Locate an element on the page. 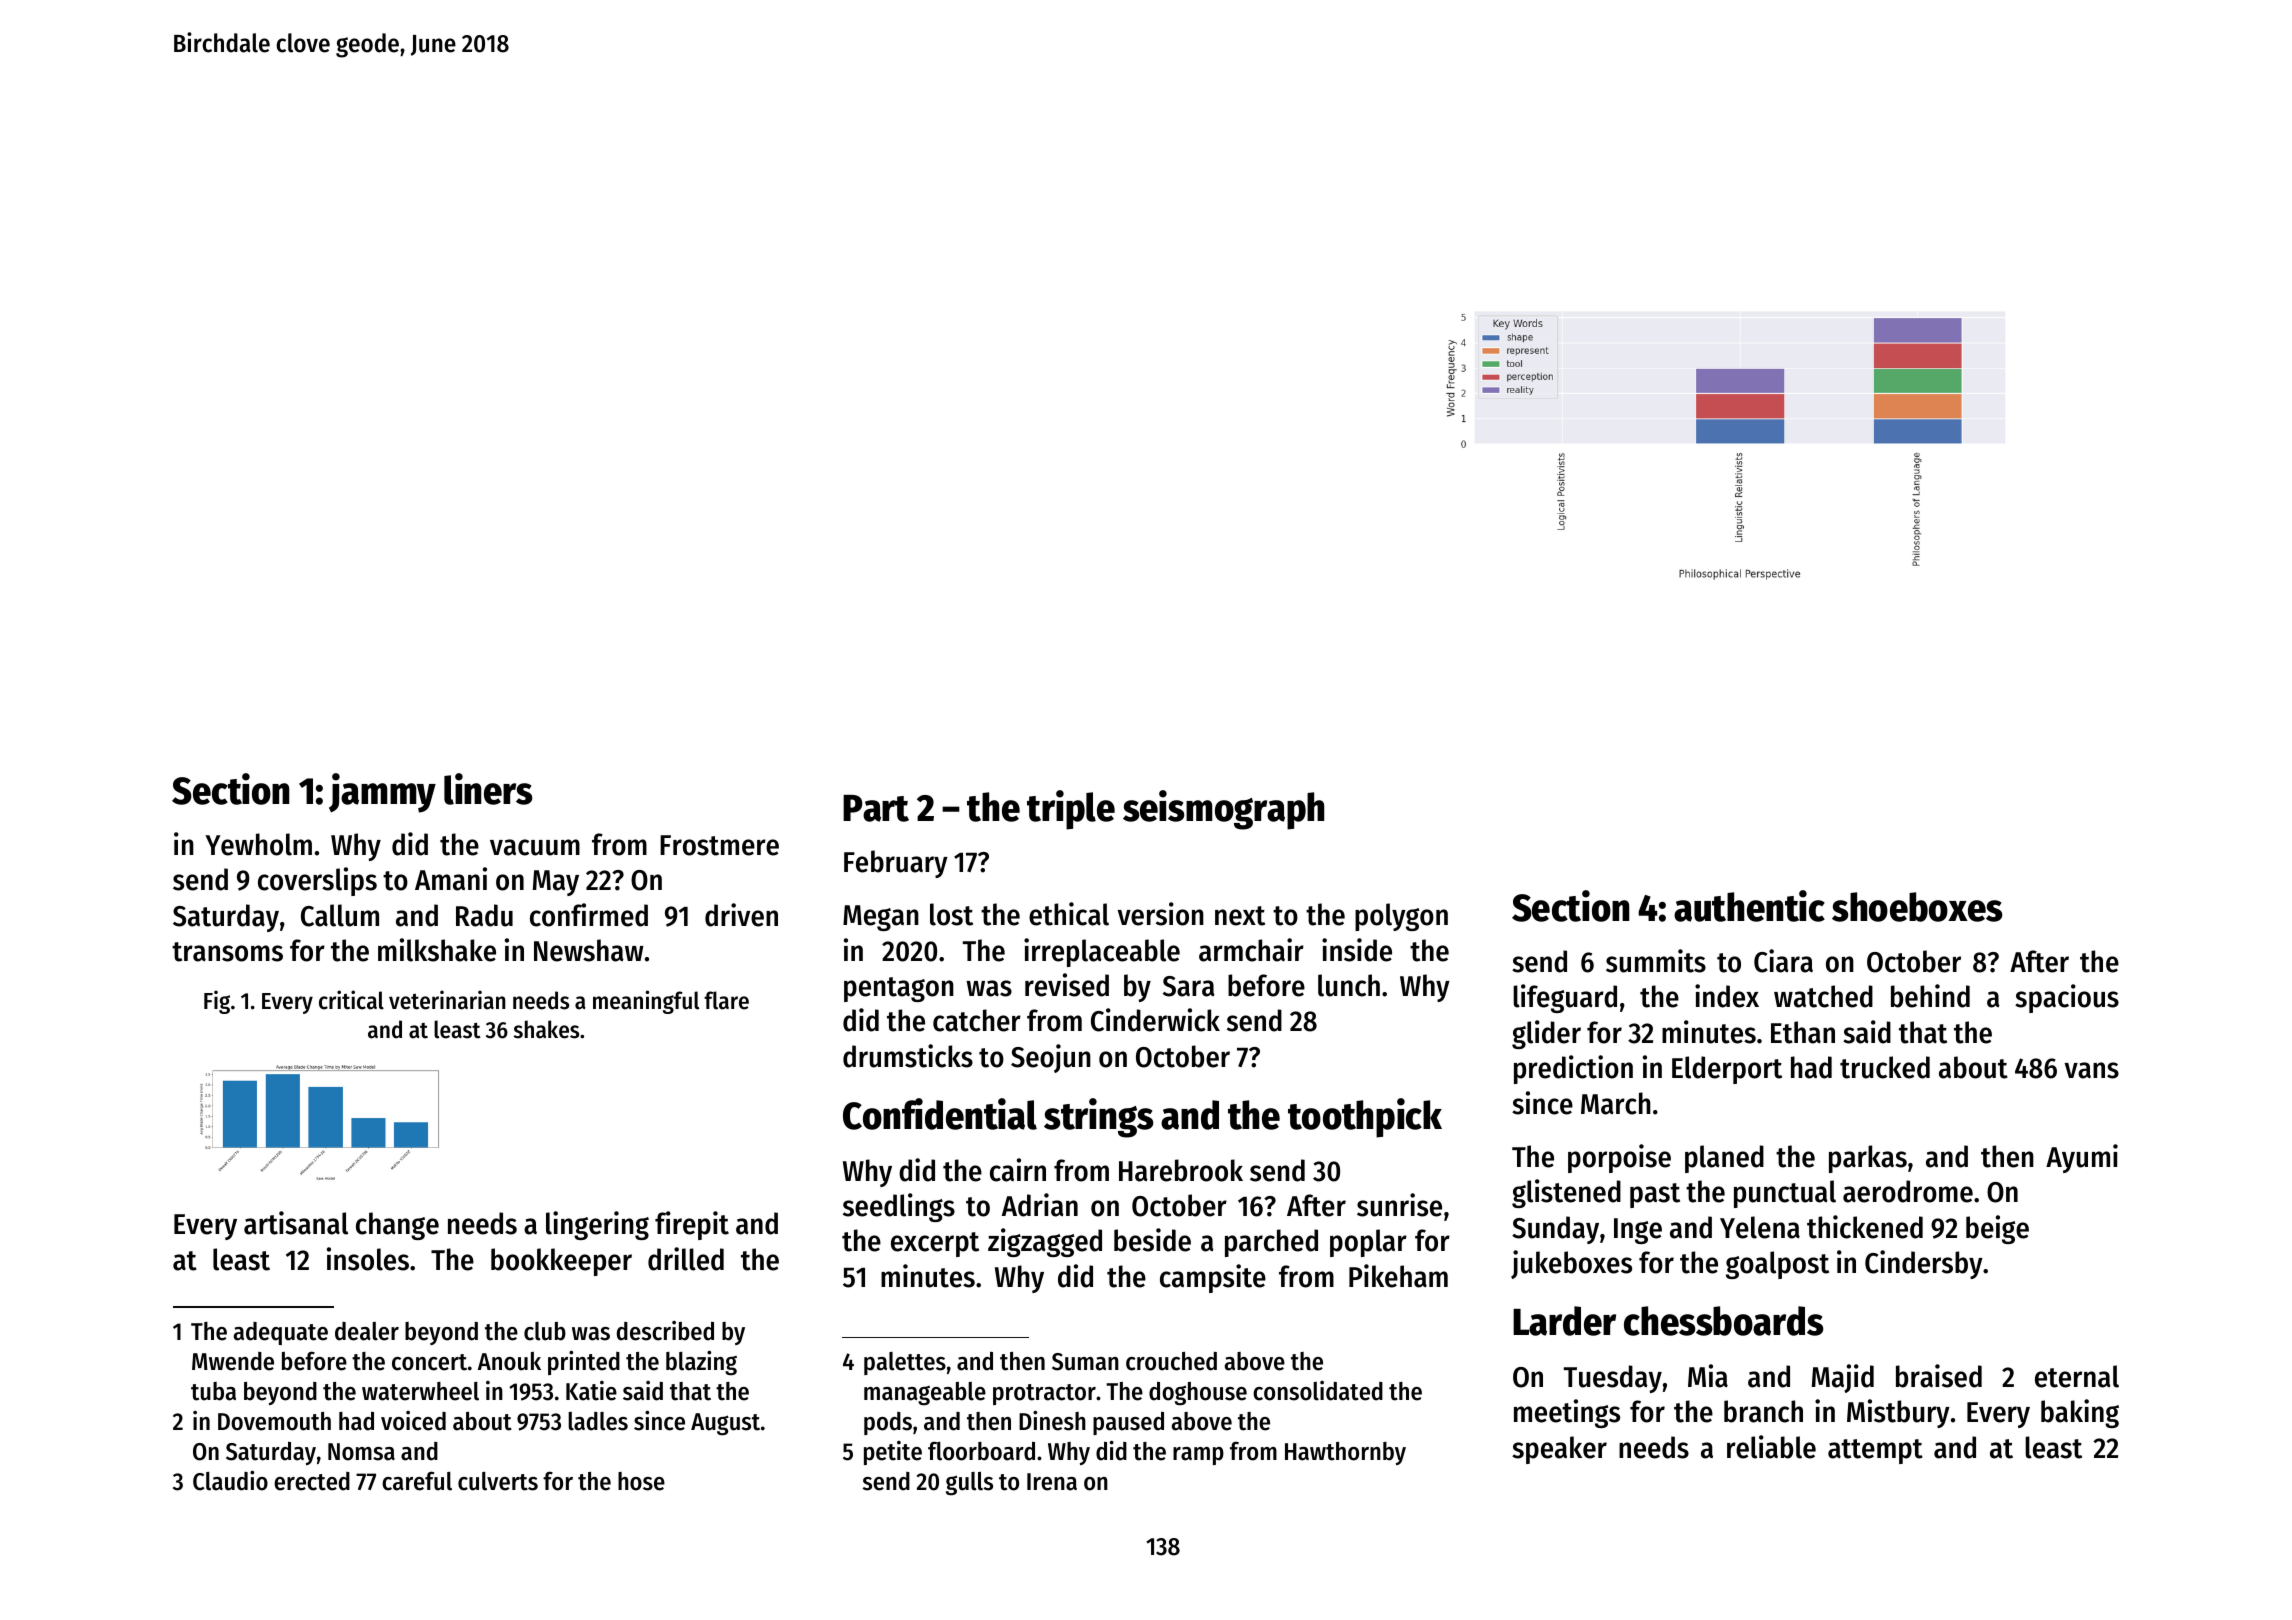 Image resolution: width=2292 pixels, height=1620 pixels. critical is located at coordinates (351, 1000).
